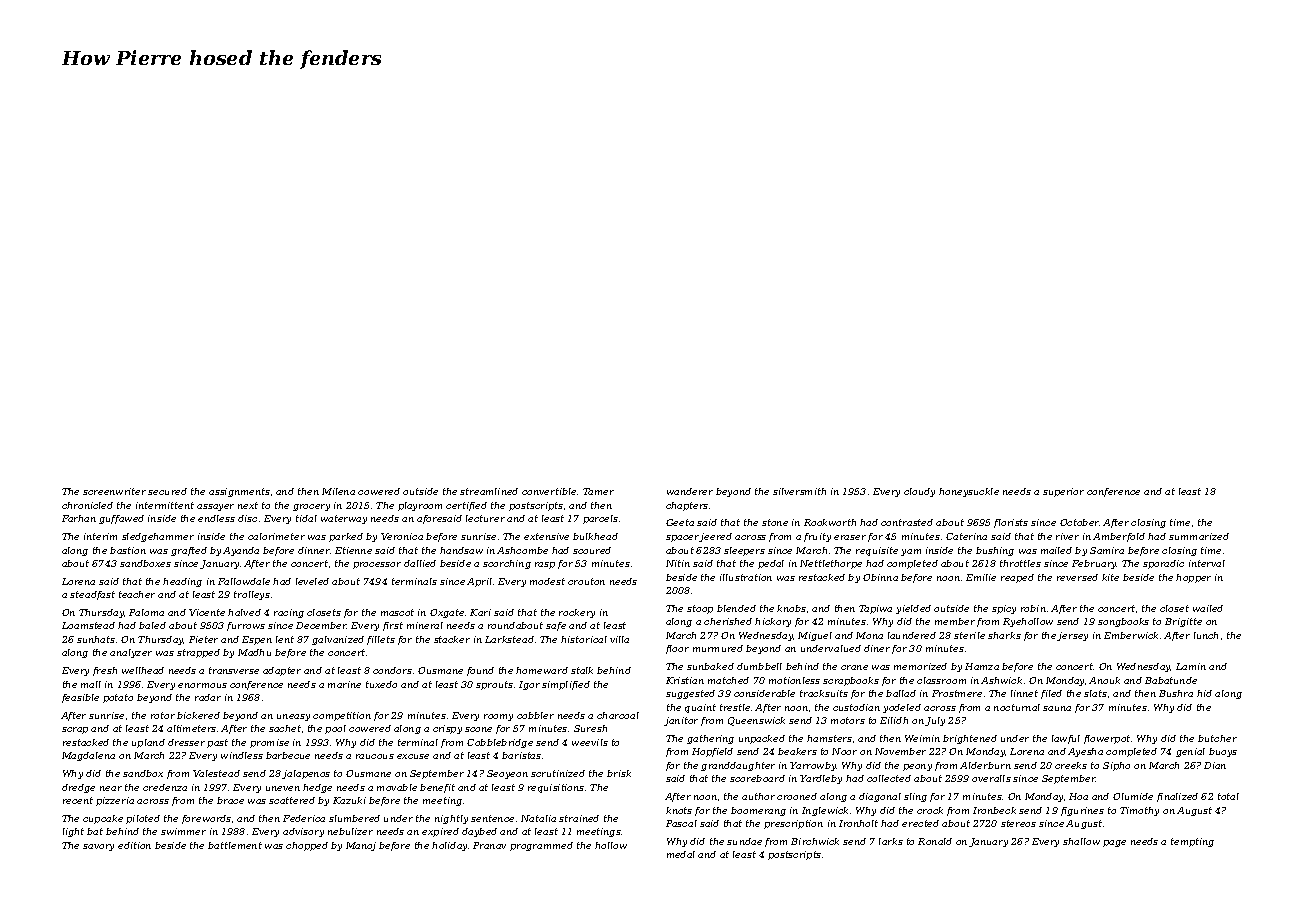  What do you see at coordinates (1063, 492) in the screenshot?
I see `superior` at bounding box center [1063, 492].
